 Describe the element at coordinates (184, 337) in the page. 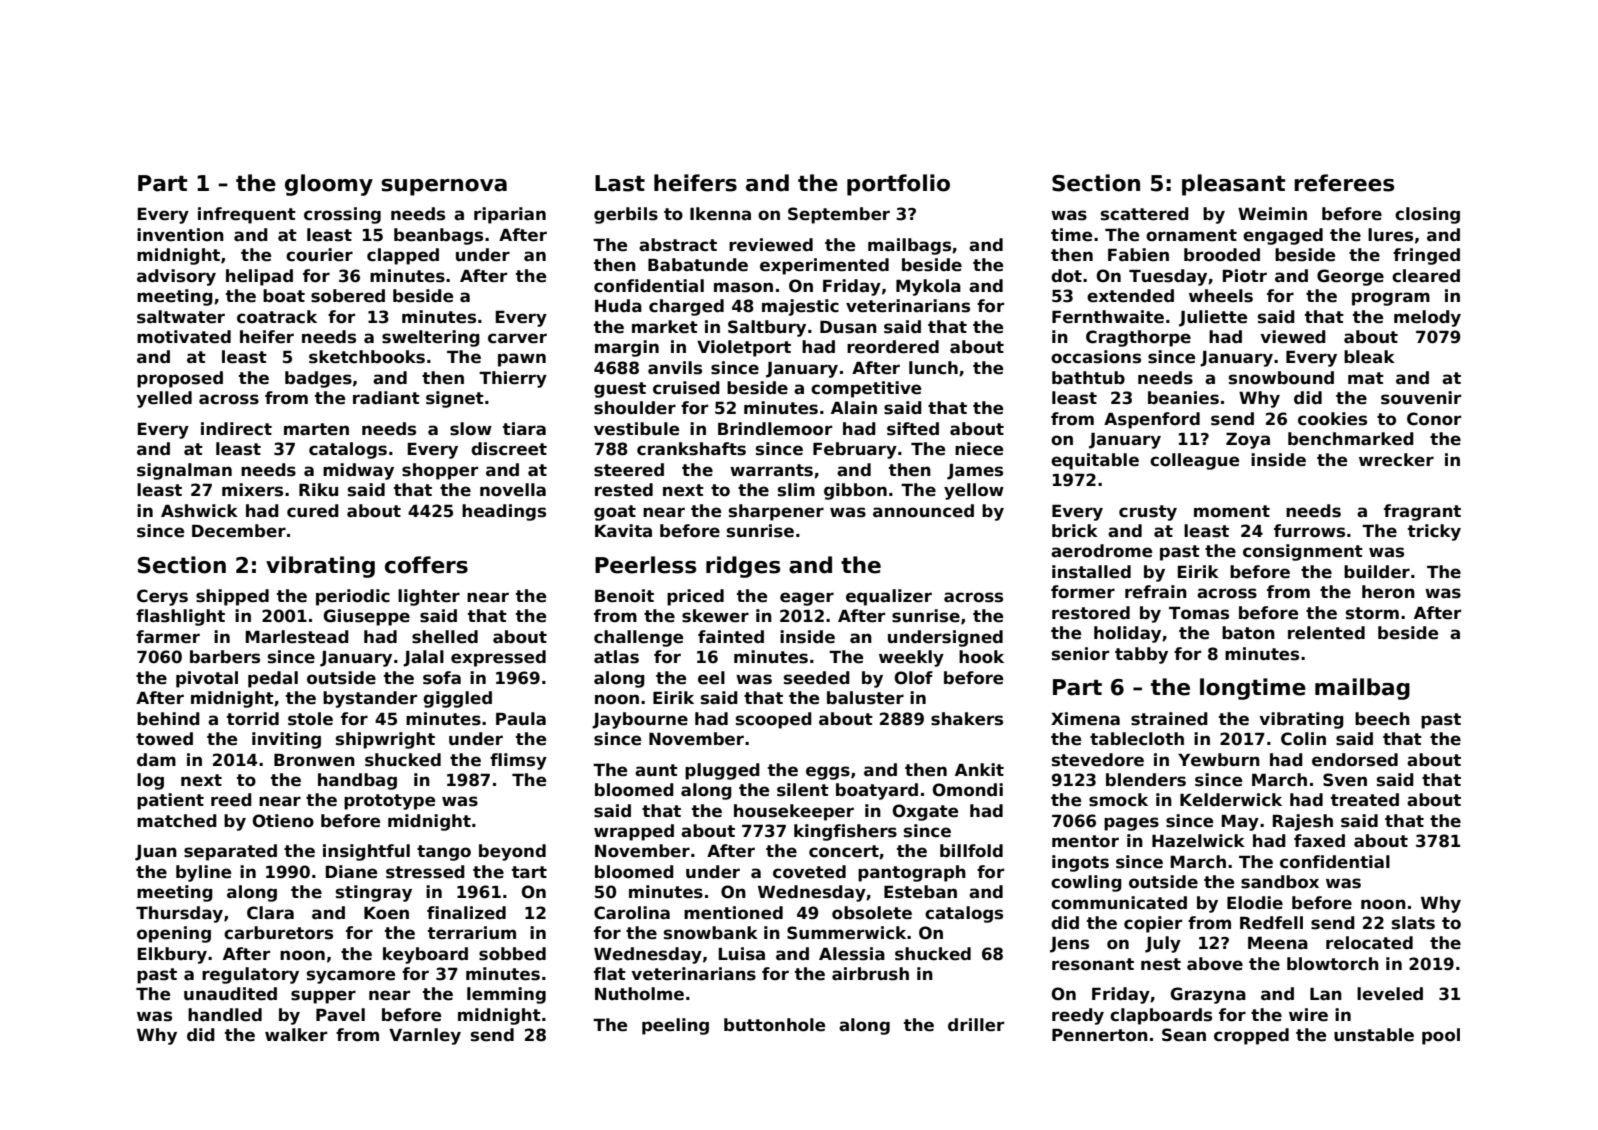

I see `motivated` at that location.
